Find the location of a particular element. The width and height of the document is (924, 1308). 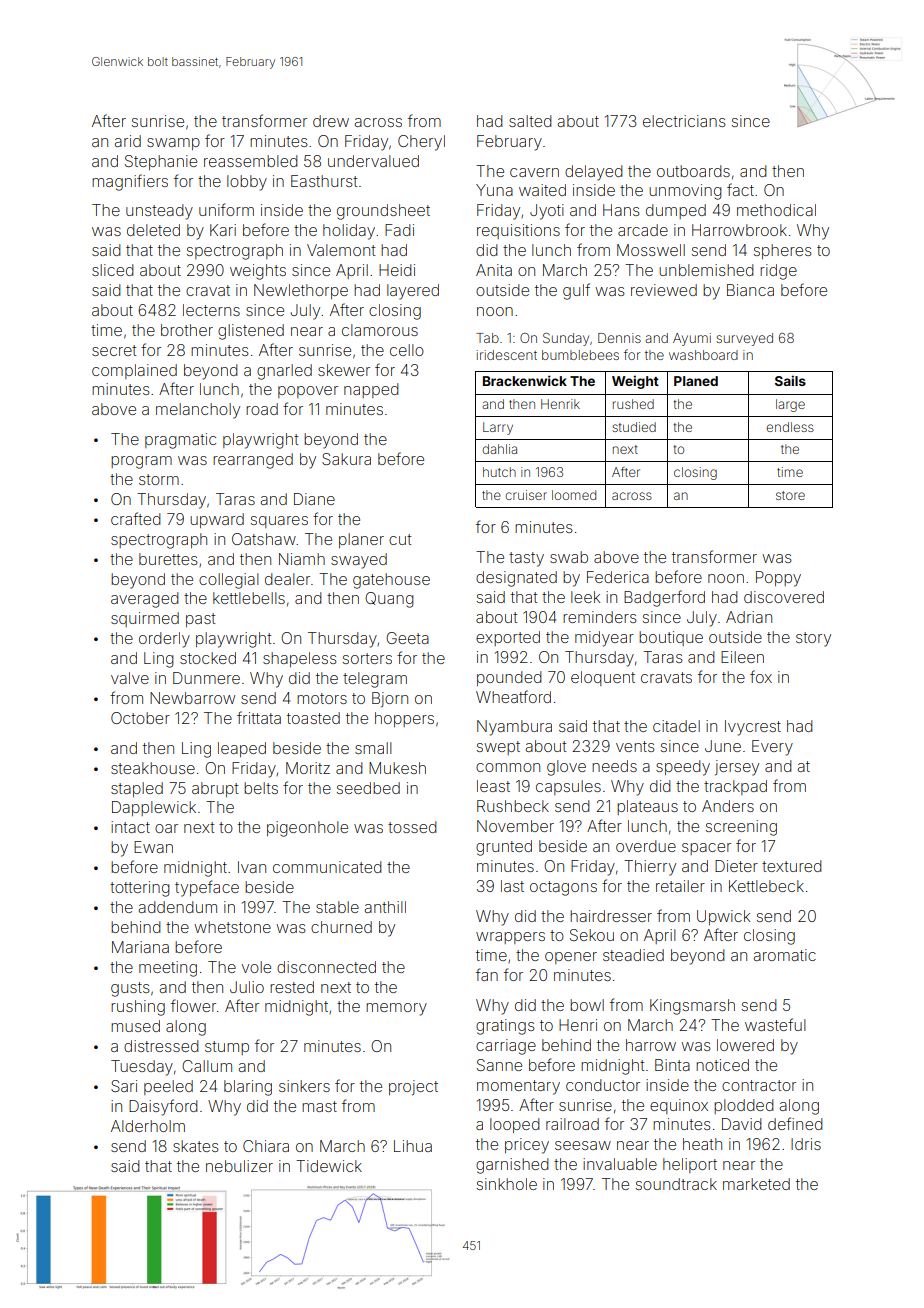

Anders is located at coordinates (728, 806).
